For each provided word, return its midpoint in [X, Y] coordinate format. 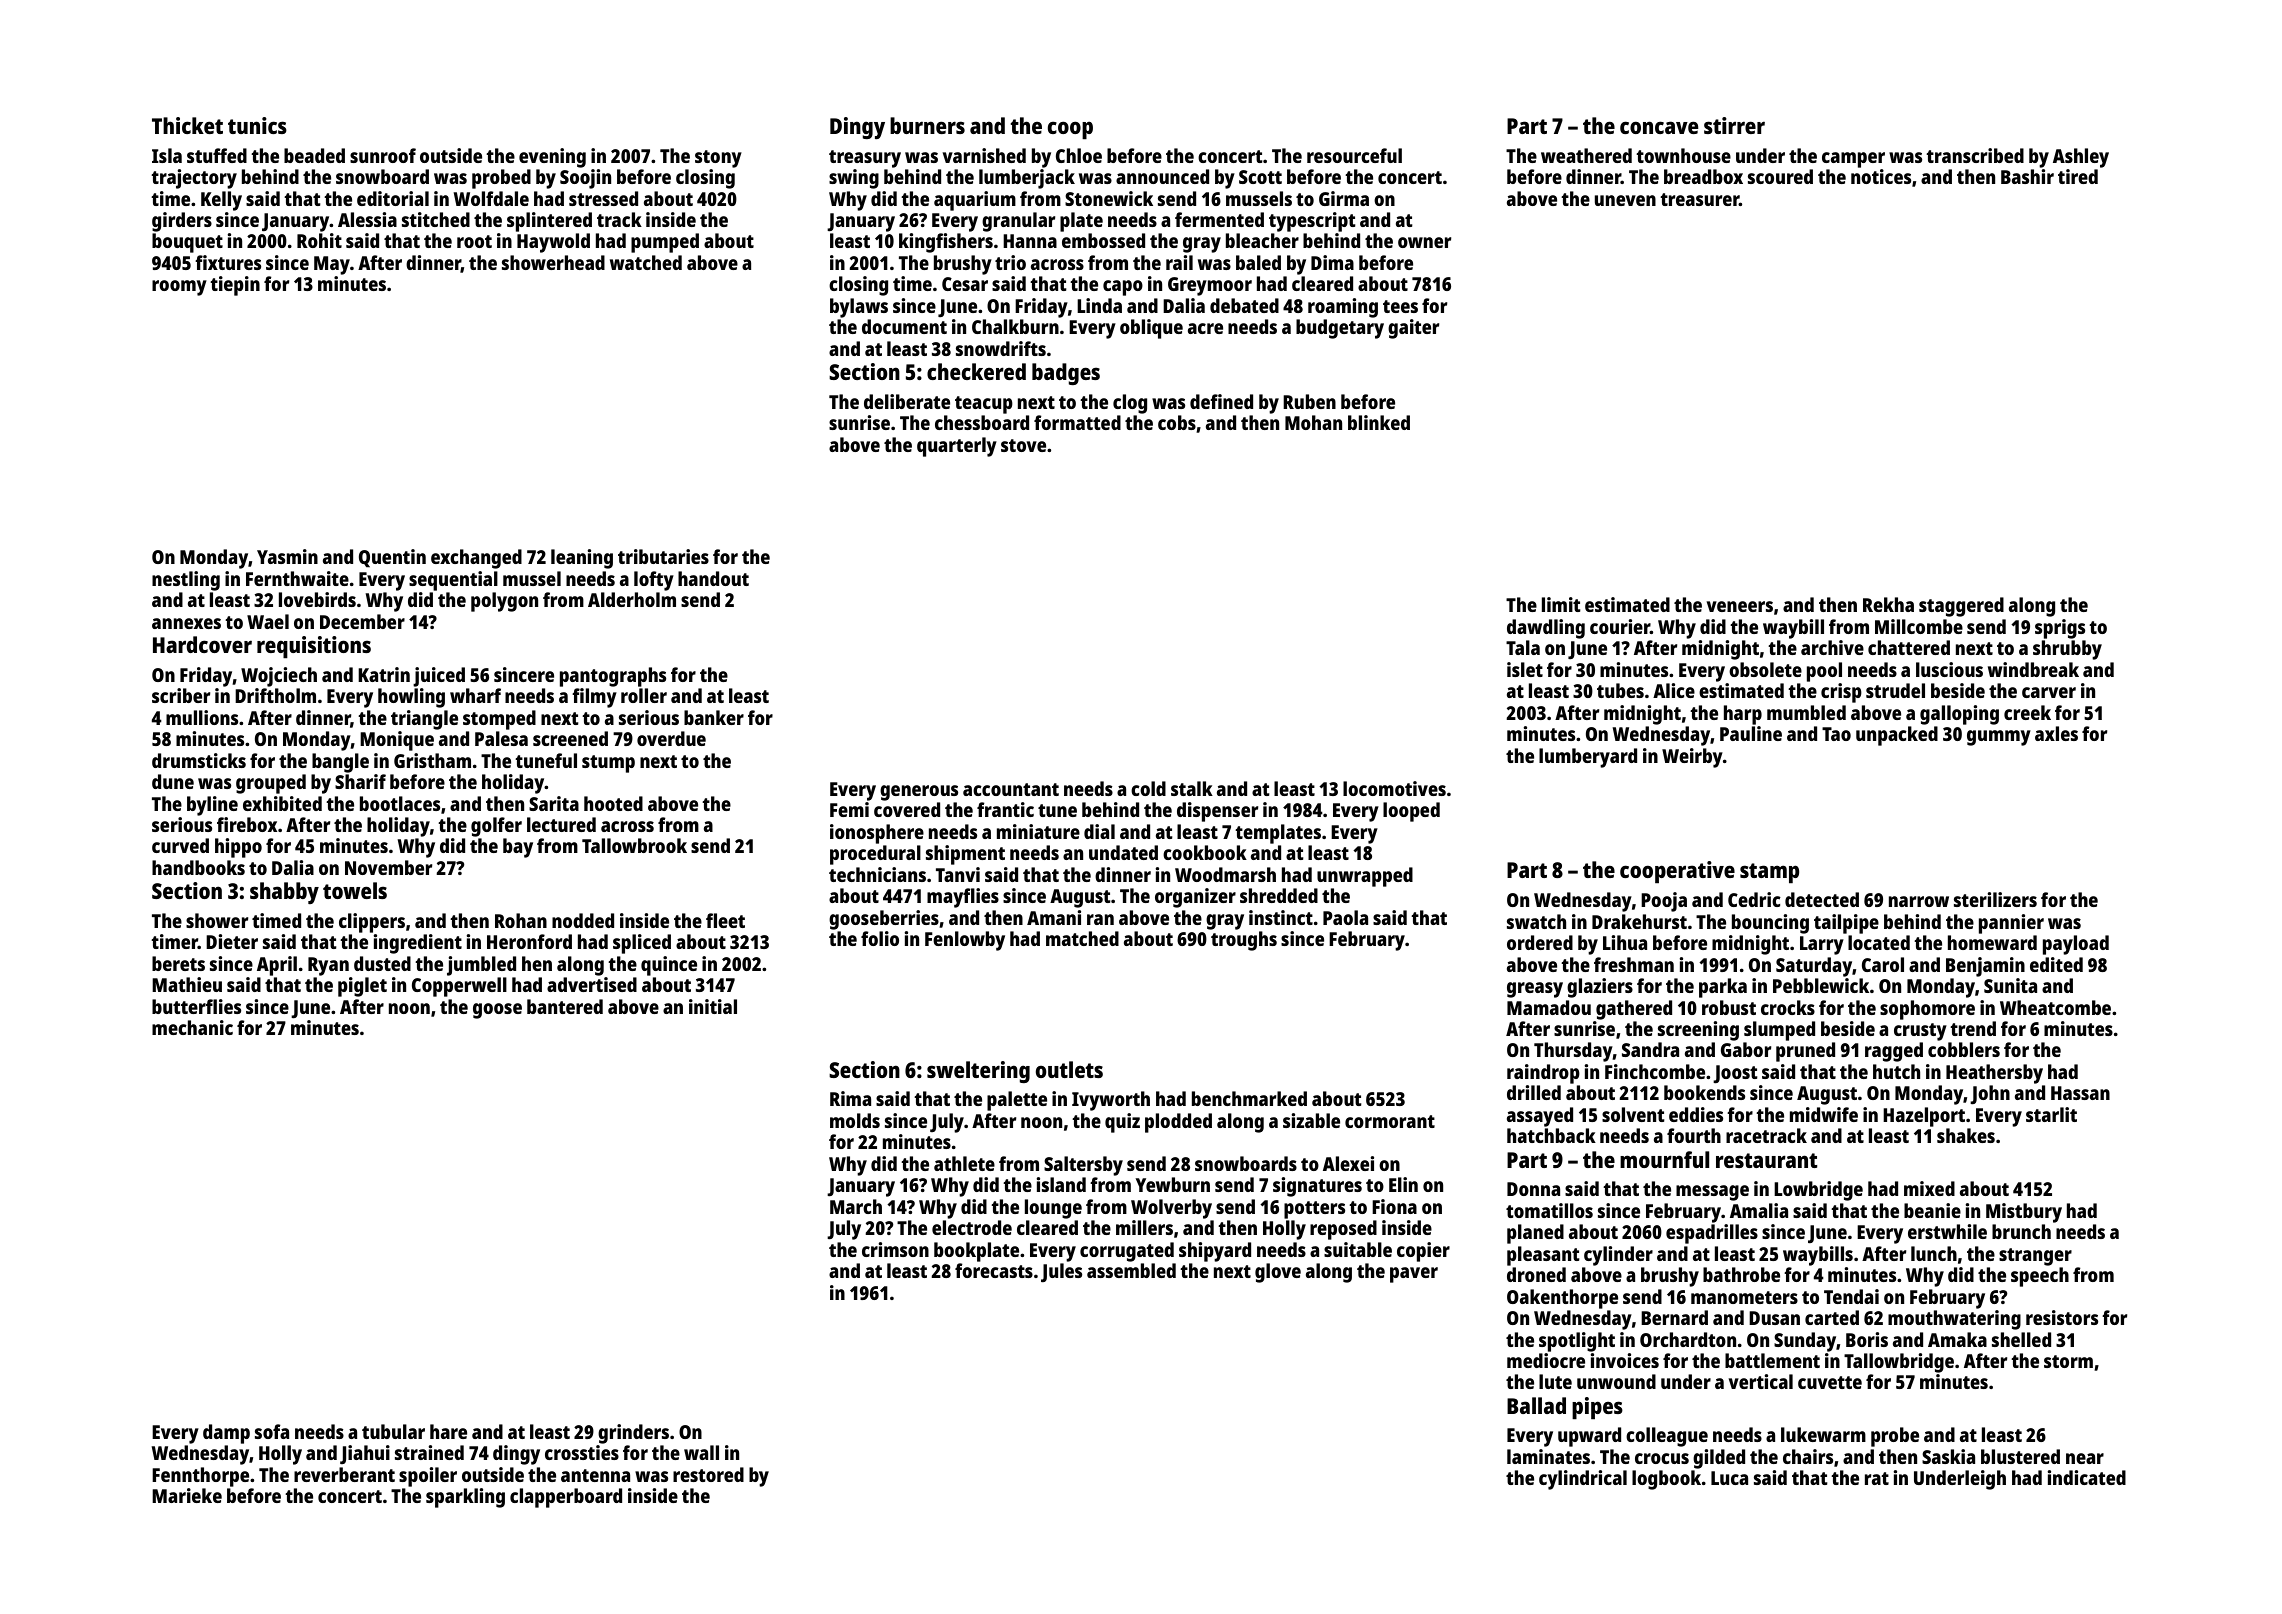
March [856, 1206]
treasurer [1699, 199]
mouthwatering [1954, 1320]
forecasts [994, 1270]
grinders [633, 1434]
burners [927, 125]
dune [173, 781]
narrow [1919, 901]
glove [1278, 1273]
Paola [1345, 917]
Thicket [187, 125]
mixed [1929, 1188]
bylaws [859, 308]
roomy [179, 288]
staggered [1961, 607]
